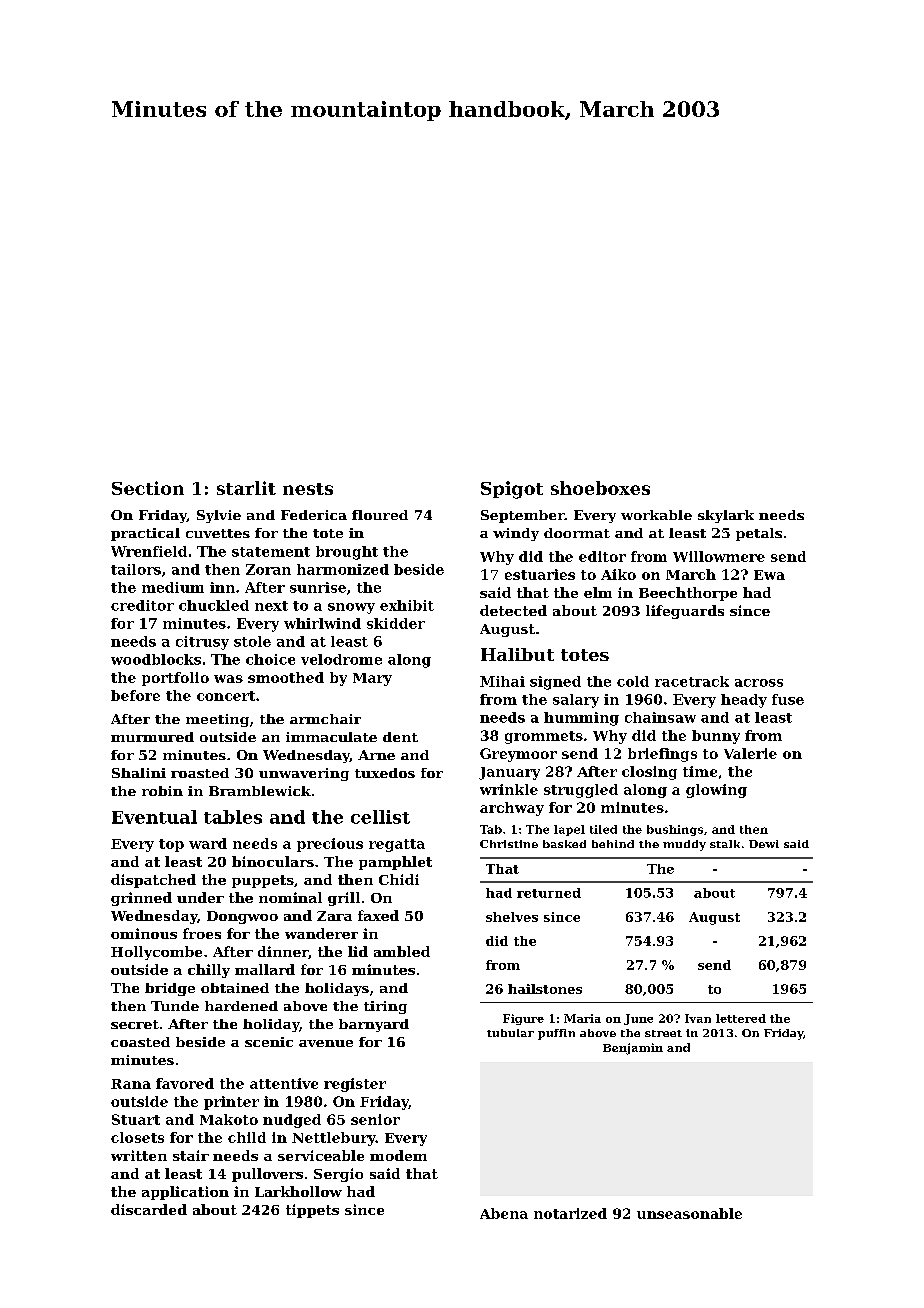 Image resolution: width=924 pixels, height=1308 pixels. What do you see at coordinates (218, 533) in the screenshot?
I see `cuvettes` at bounding box center [218, 533].
